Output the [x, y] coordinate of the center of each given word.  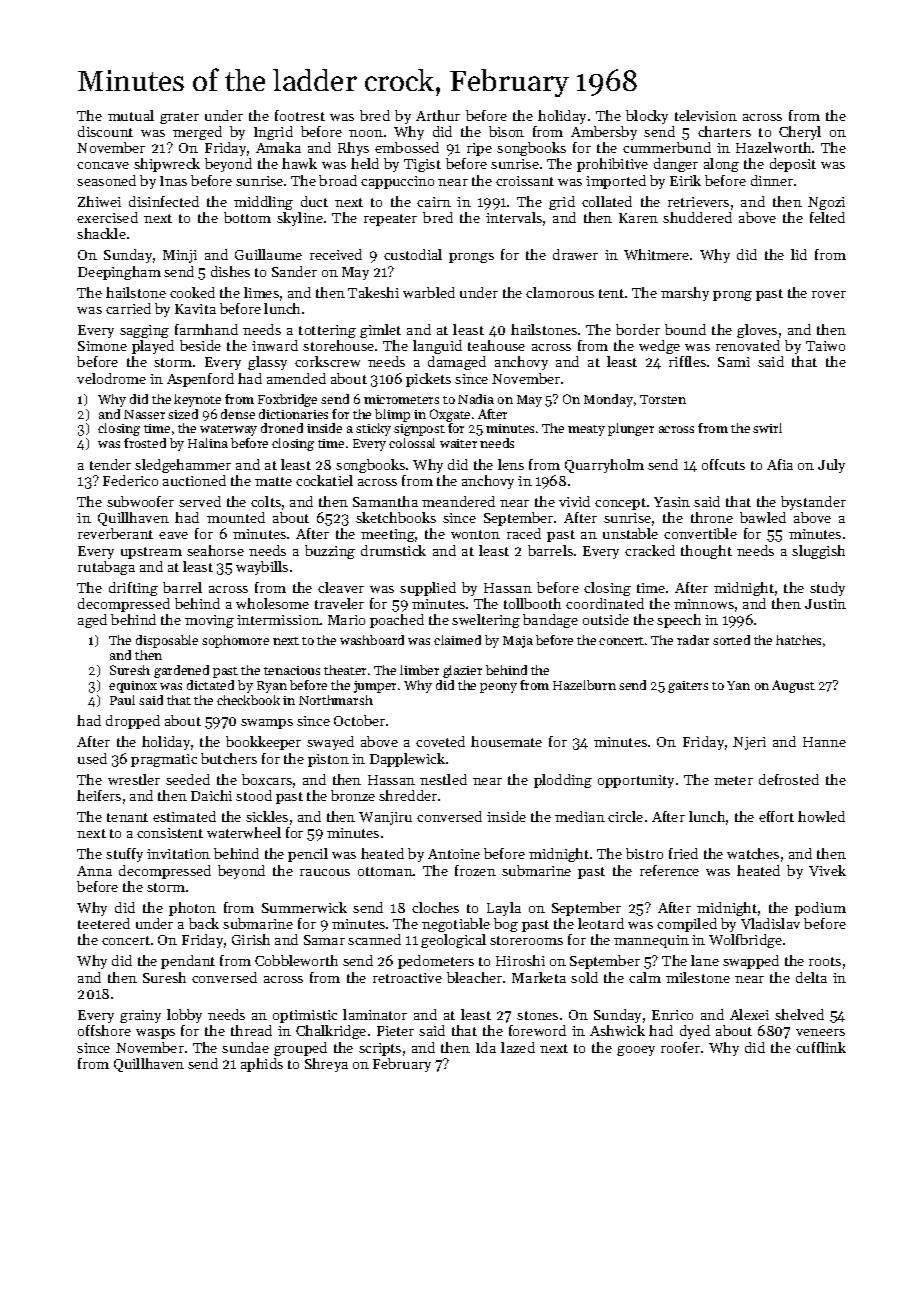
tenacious [292, 670]
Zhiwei [99, 201]
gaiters [688, 687]
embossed [407, 147]
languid [437, 347]
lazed [518, 1047]
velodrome [111, 378]
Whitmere [656, 254]
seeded [188, 779]
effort [776, 816]
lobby [184, 1016]
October [359, 720]
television [706, 115]
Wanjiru [385, 818]
